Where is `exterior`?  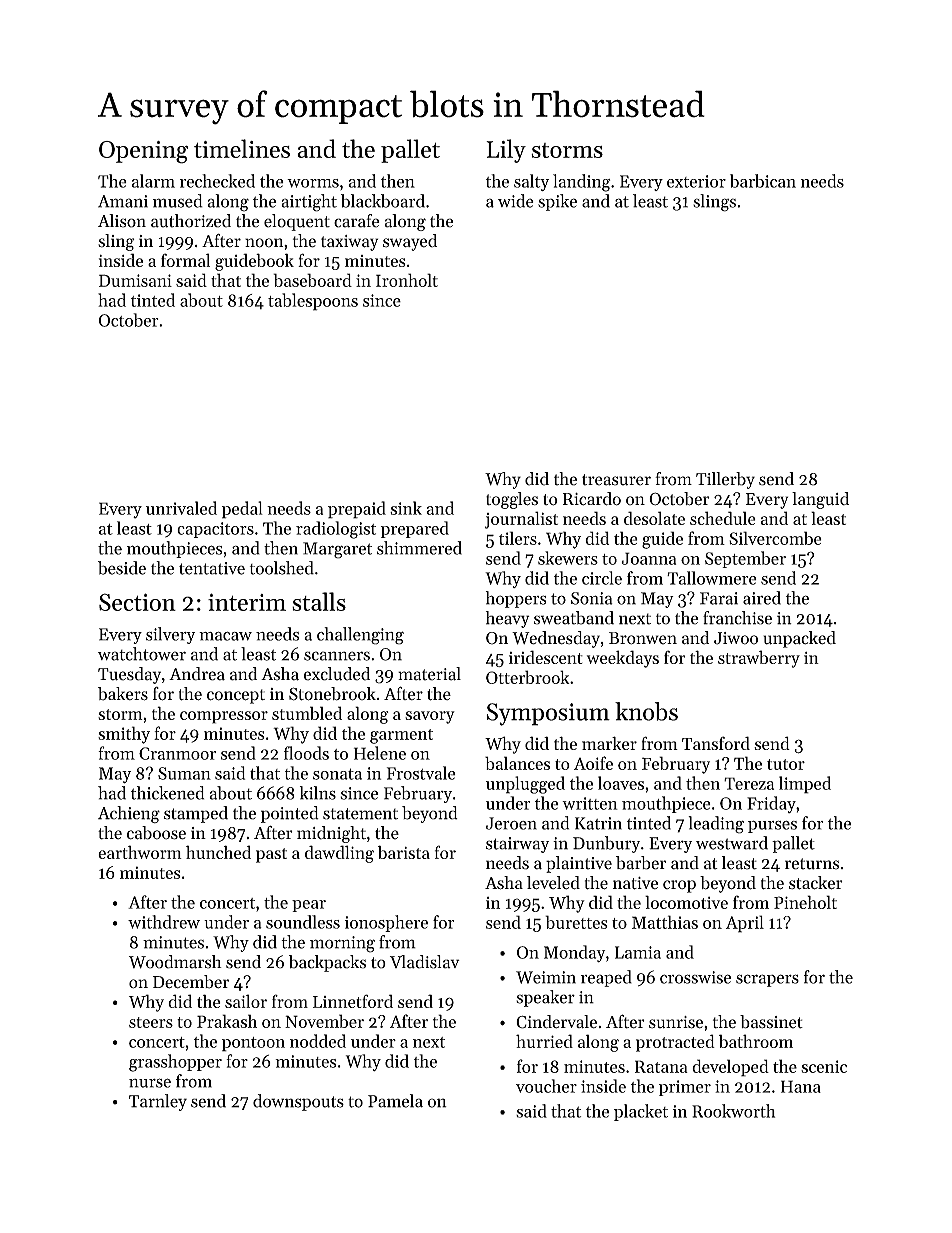 exterior is located at coordinates (696, 181).
